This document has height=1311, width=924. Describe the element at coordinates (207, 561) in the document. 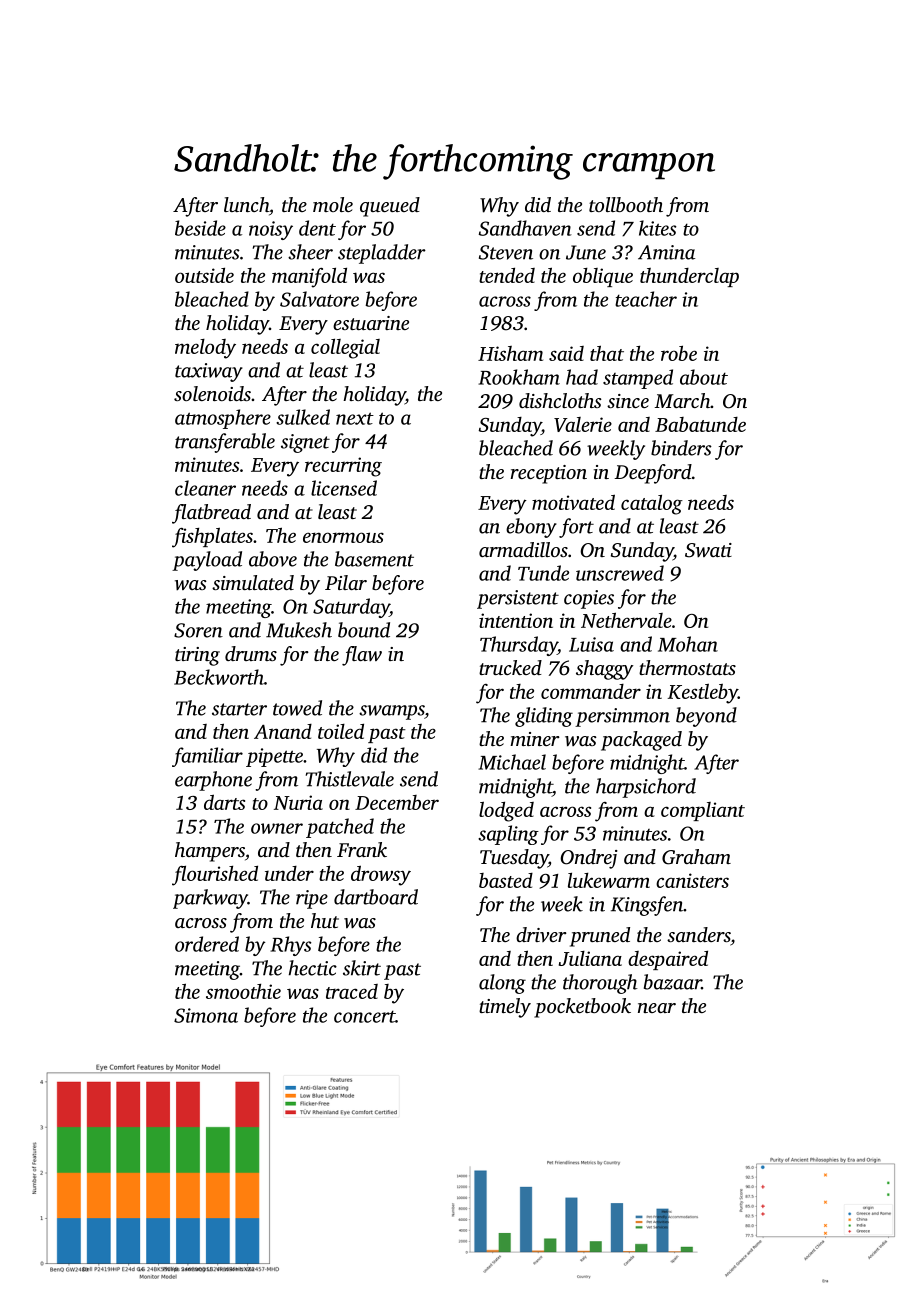

I see `payload` at that location.
